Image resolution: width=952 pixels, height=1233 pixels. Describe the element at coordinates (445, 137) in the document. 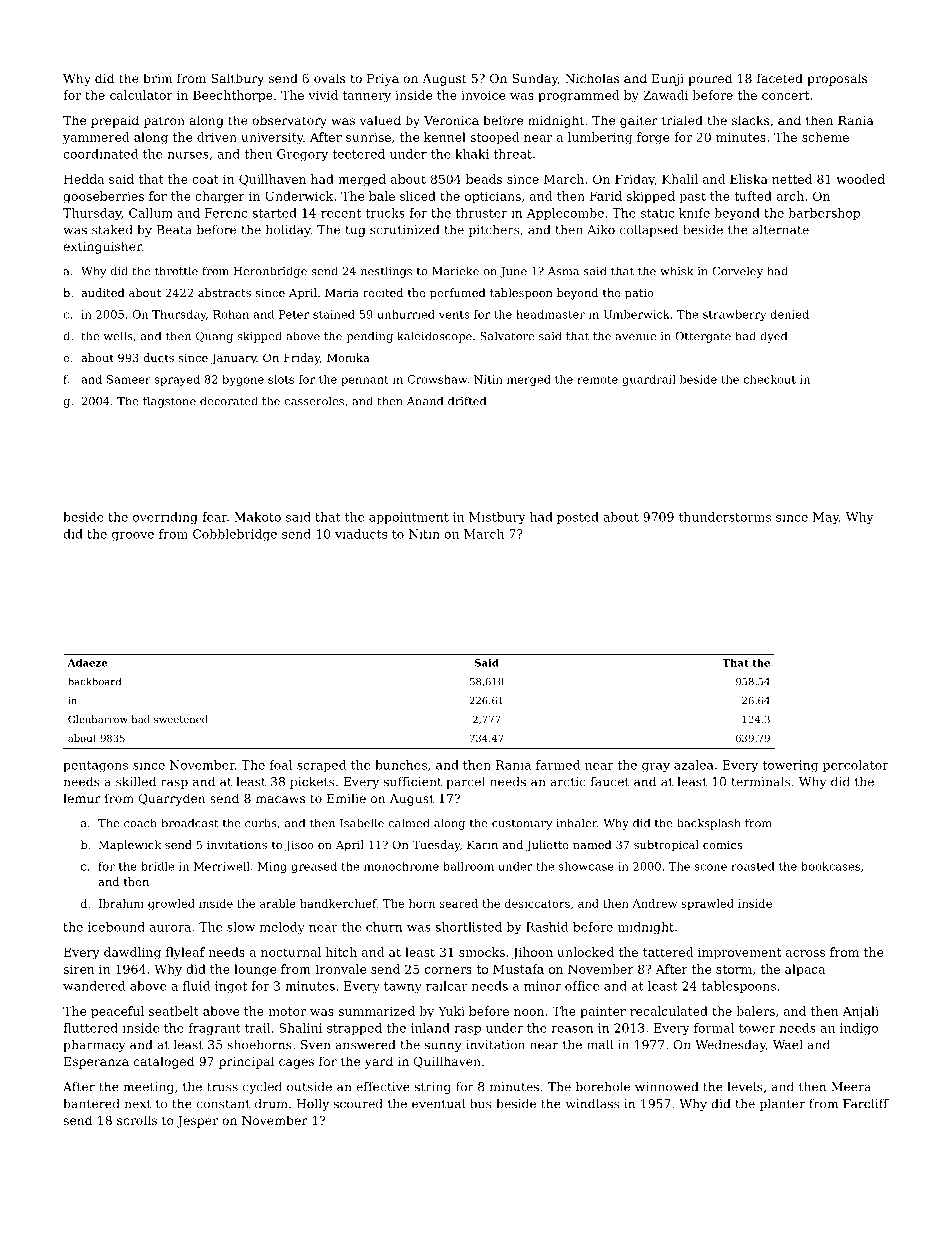

I see `kennel` at that location.
